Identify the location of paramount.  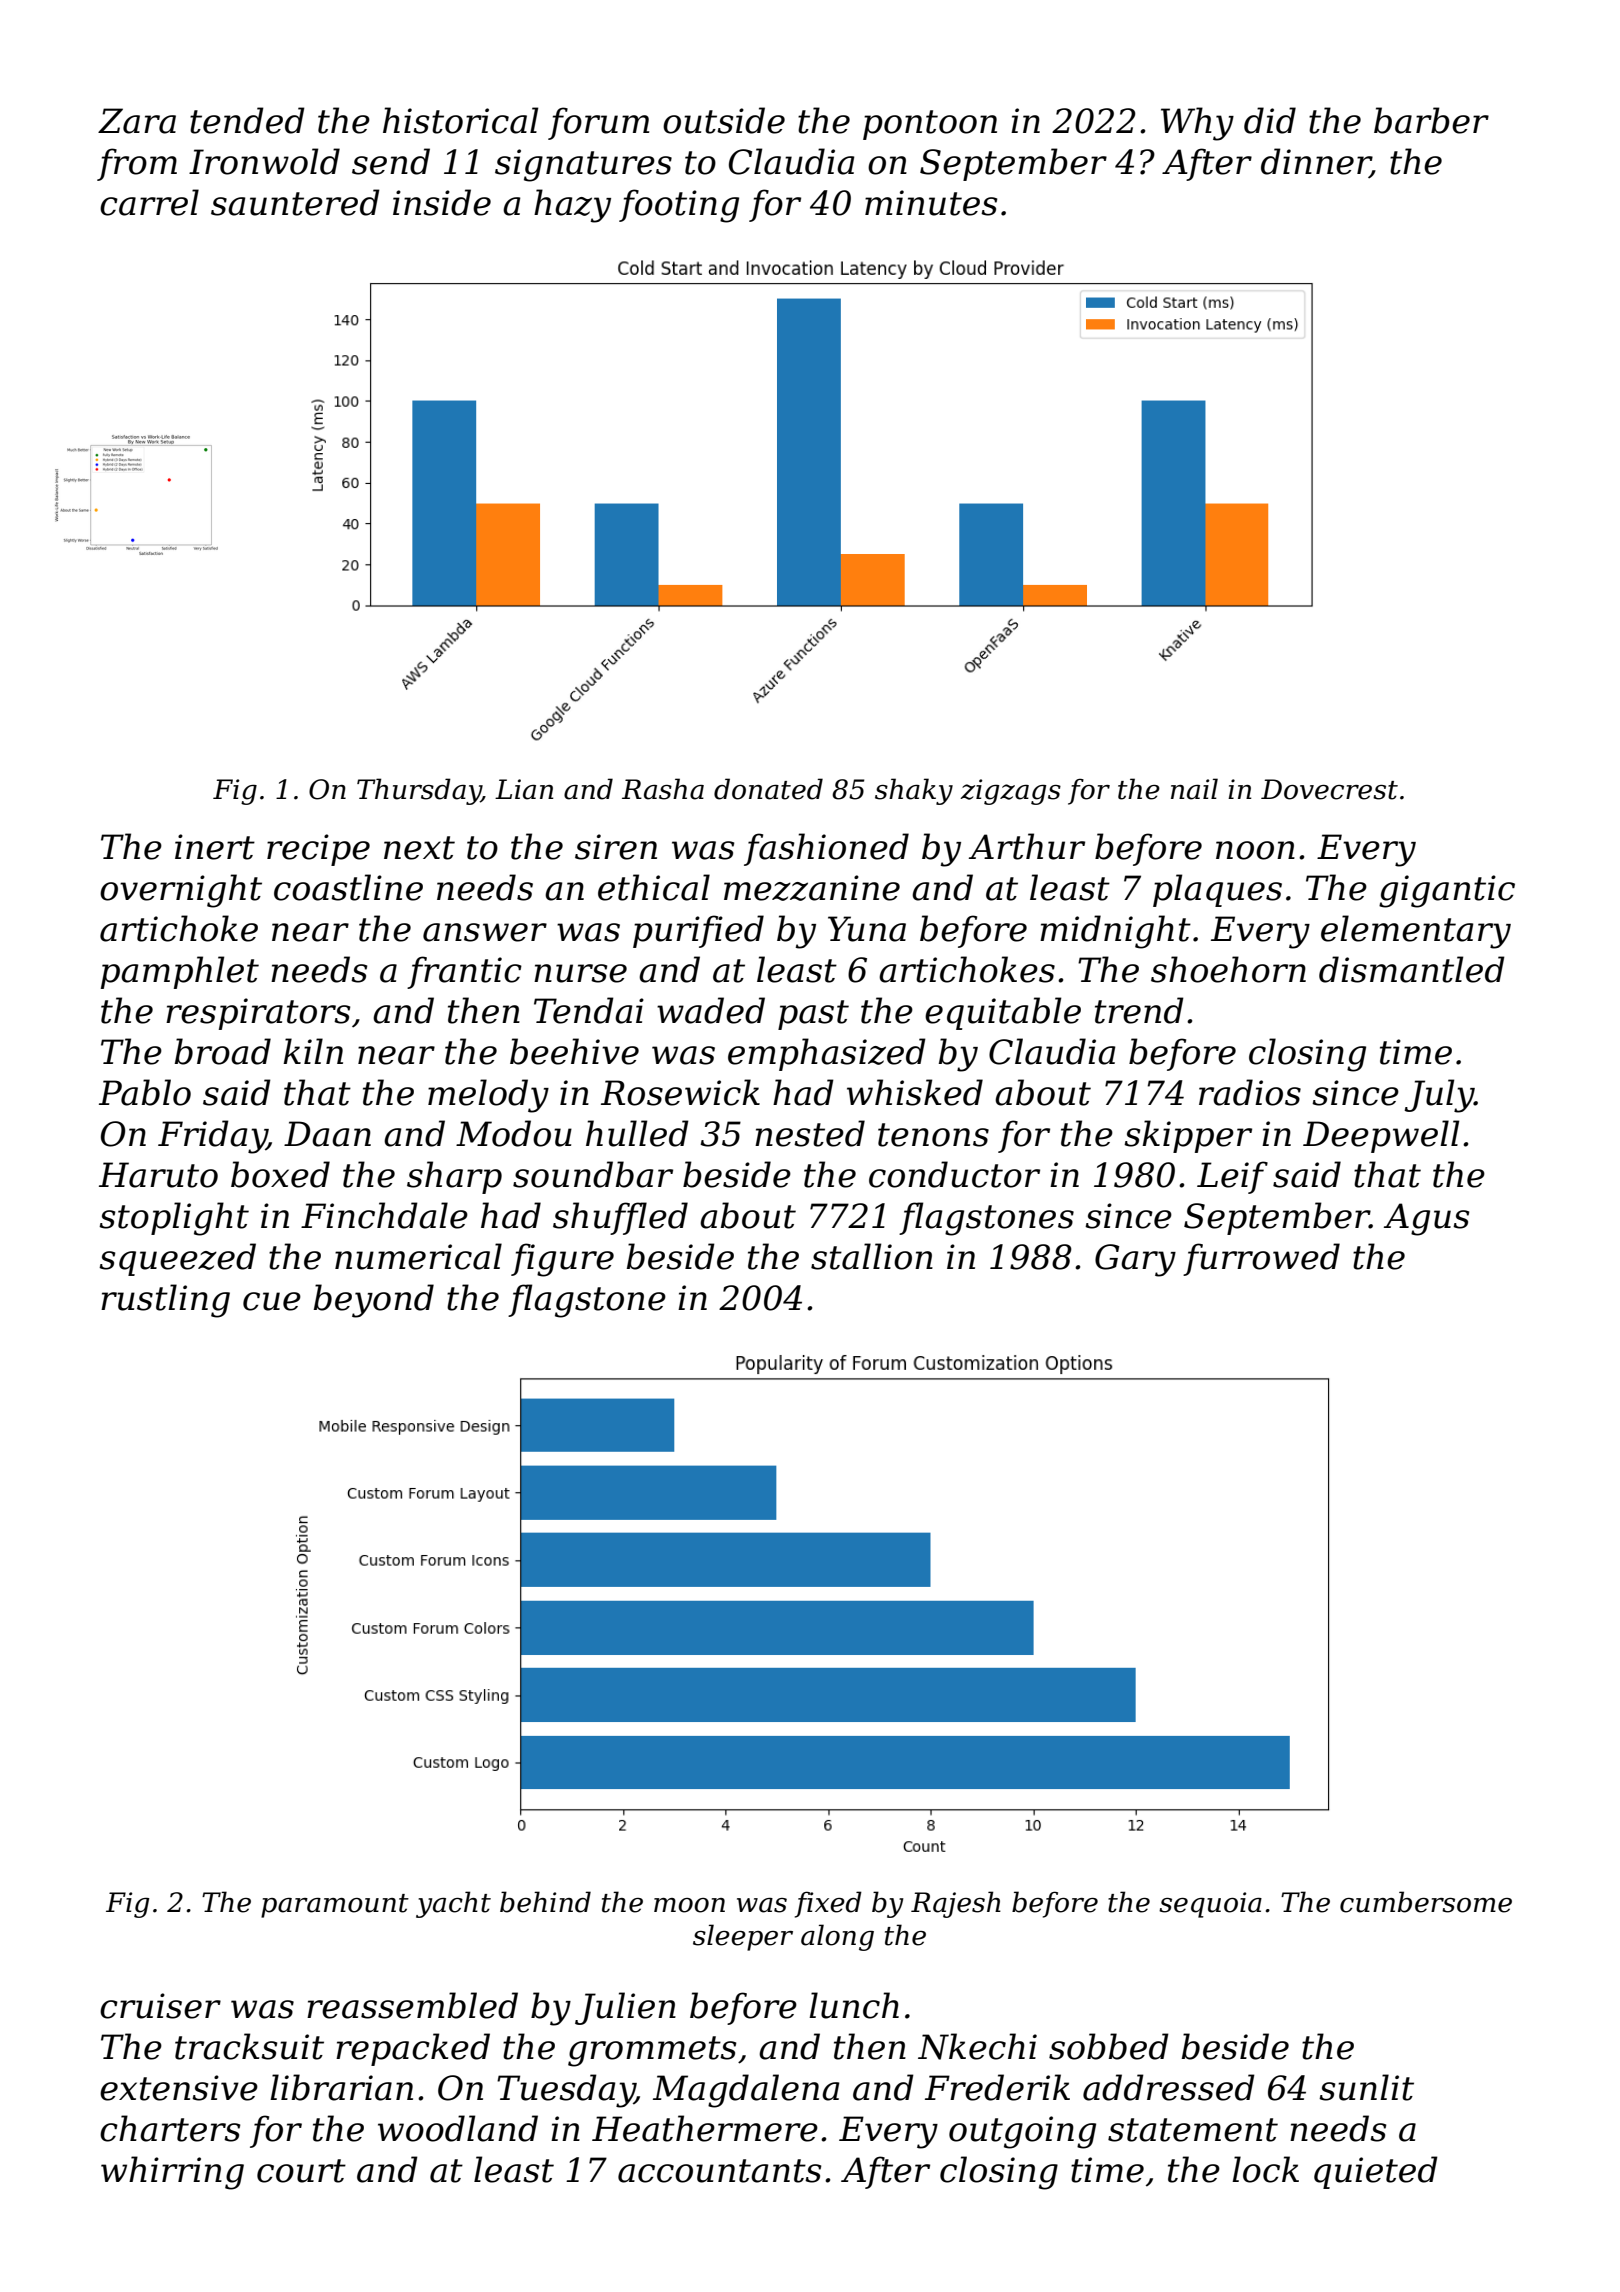
(335, 1906).
